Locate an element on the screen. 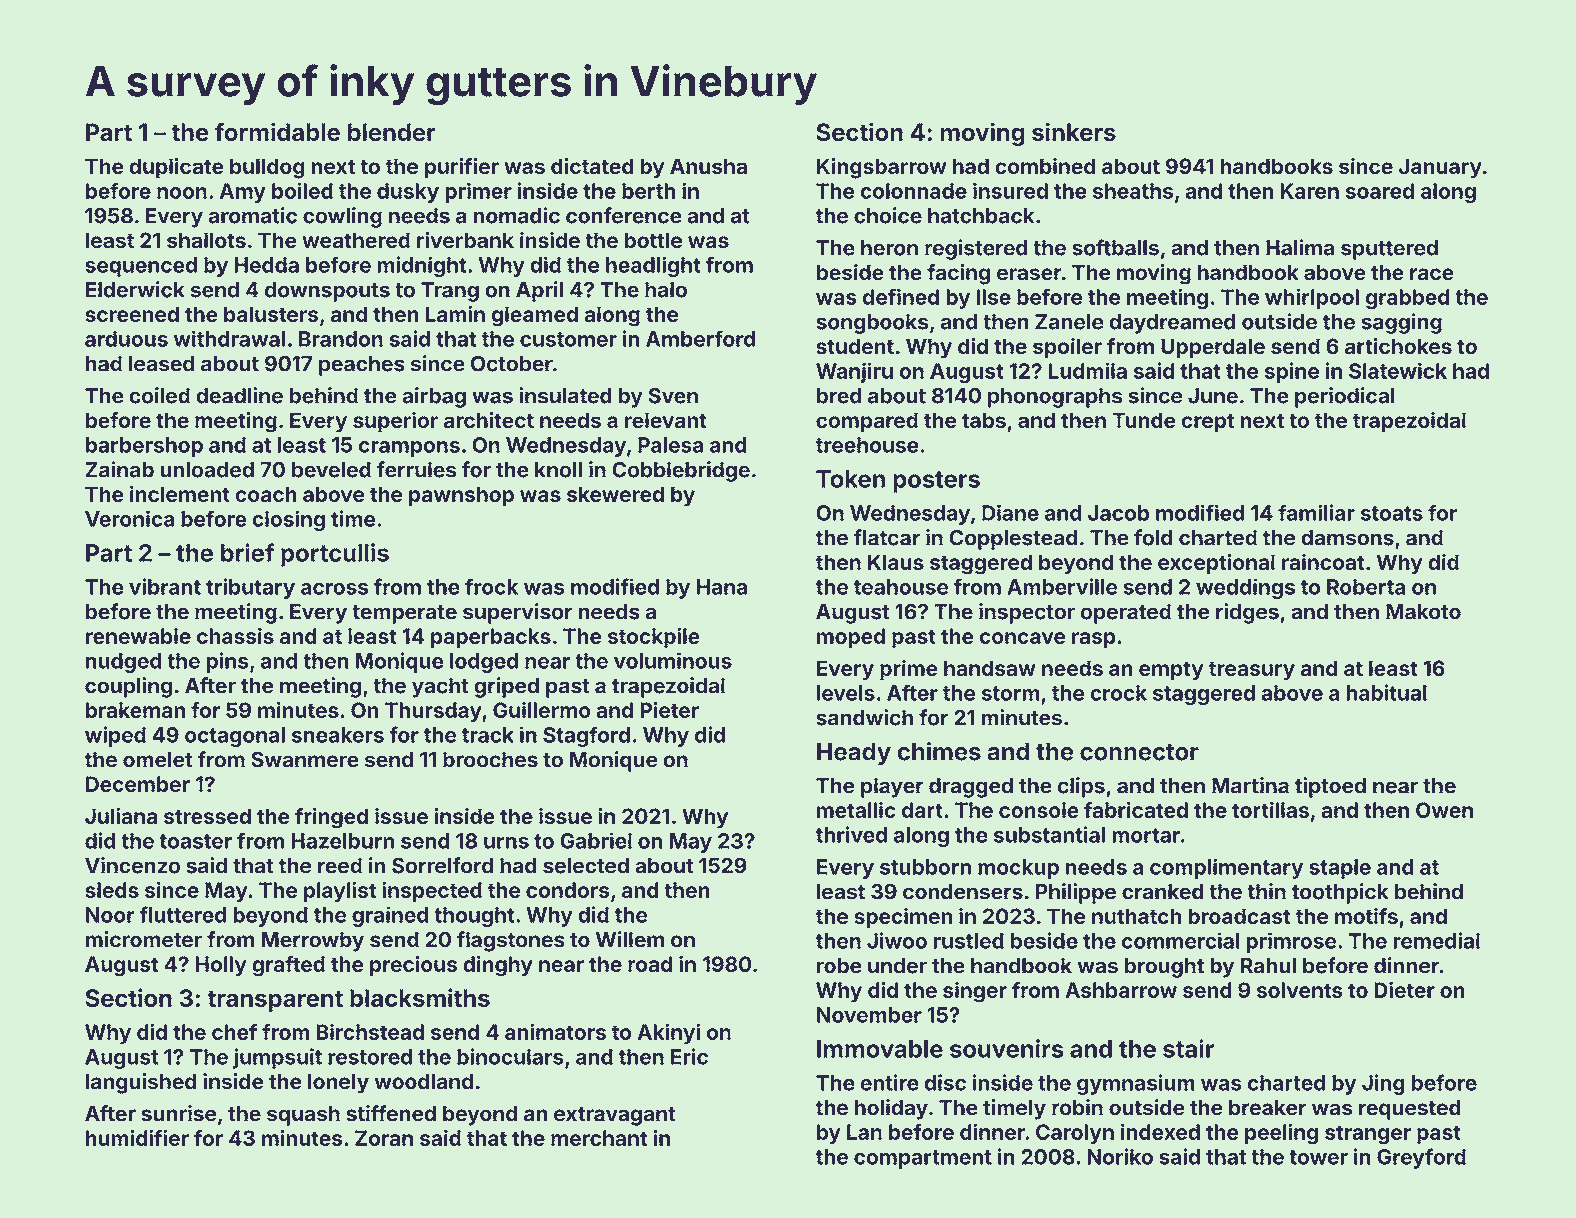 The height and width of the screenshot is (1218, 1576). Kingsbarrow is located at coordinates (881, 168).
